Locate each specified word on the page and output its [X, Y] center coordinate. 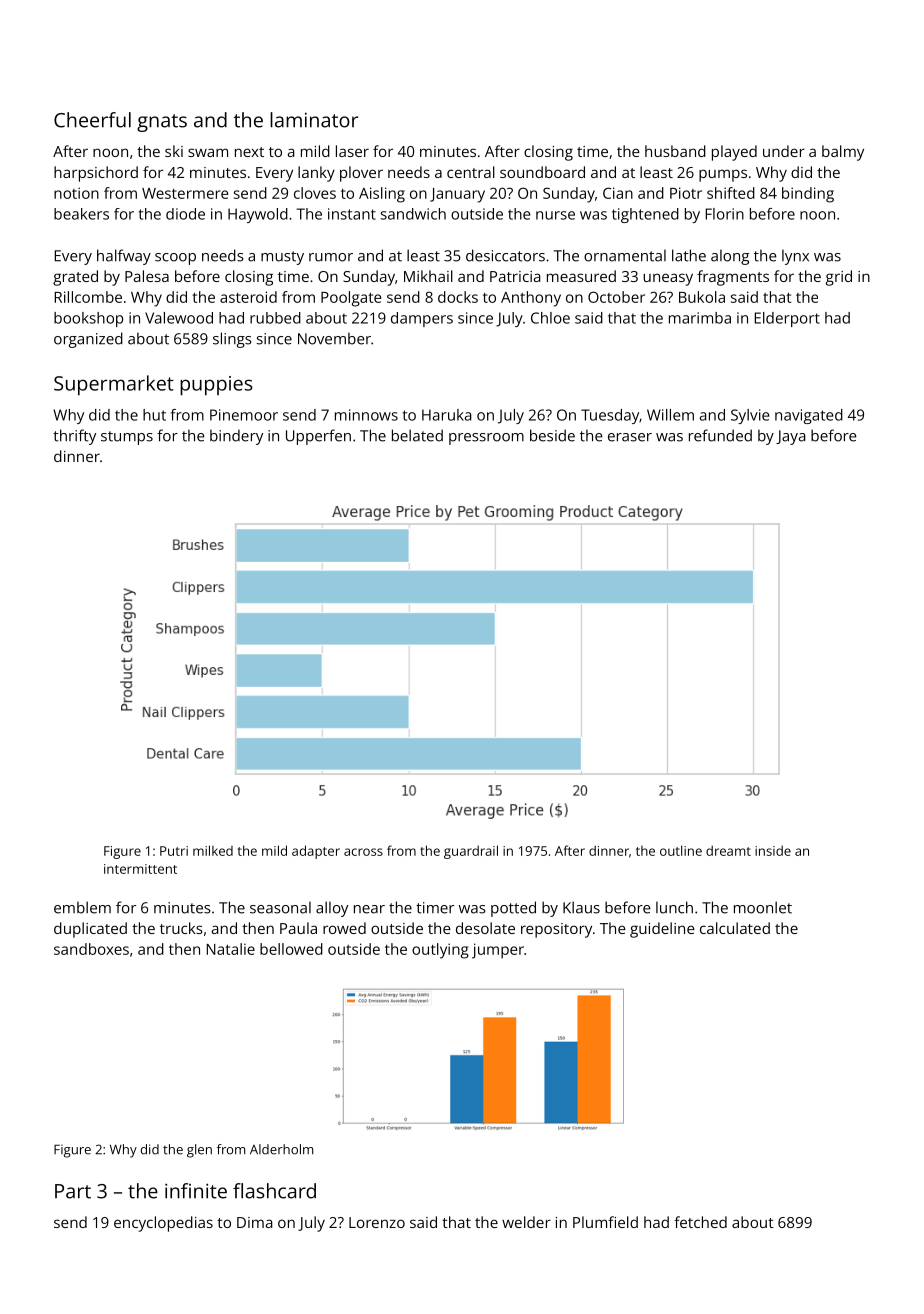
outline [681, 850]
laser [352, 151]
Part [73, 1191]
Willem [670, 415]
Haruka [447, 415]
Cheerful [92, 120]
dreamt [728, 850]
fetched [700, 1222]
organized [88, 340]
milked [213, 850]
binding [808, 195]
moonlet [763, 907]
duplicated [90, 930]
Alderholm [281, 1149]
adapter [316, 852]
